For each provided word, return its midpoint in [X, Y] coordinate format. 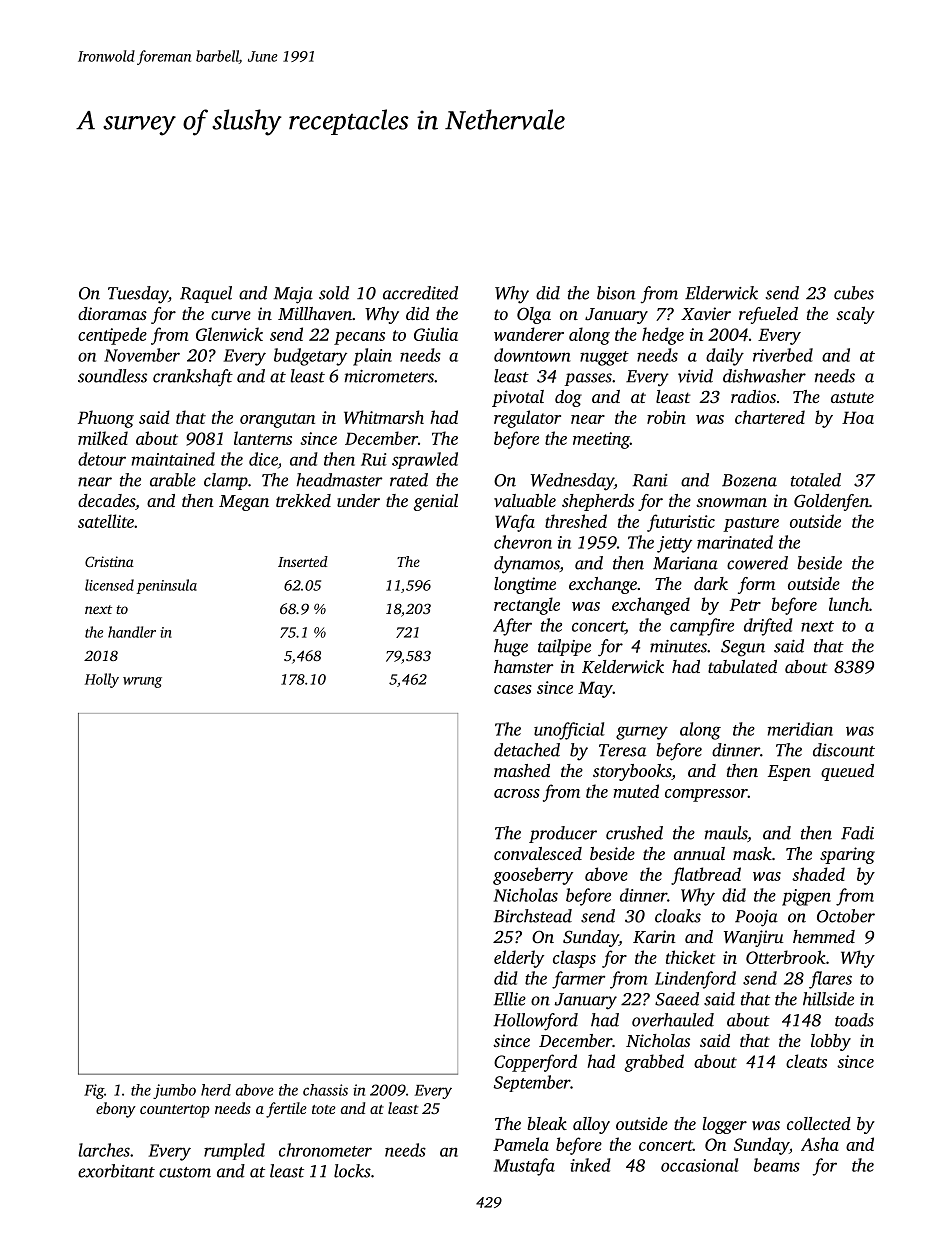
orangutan [277, 420]
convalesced [538, 853]
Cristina [109, 561]
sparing [847, 855]
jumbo [174, 1091]
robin [666, 417]
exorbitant [116, 1171]
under [358, 500]
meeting [601, 440]
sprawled [425, 460]
